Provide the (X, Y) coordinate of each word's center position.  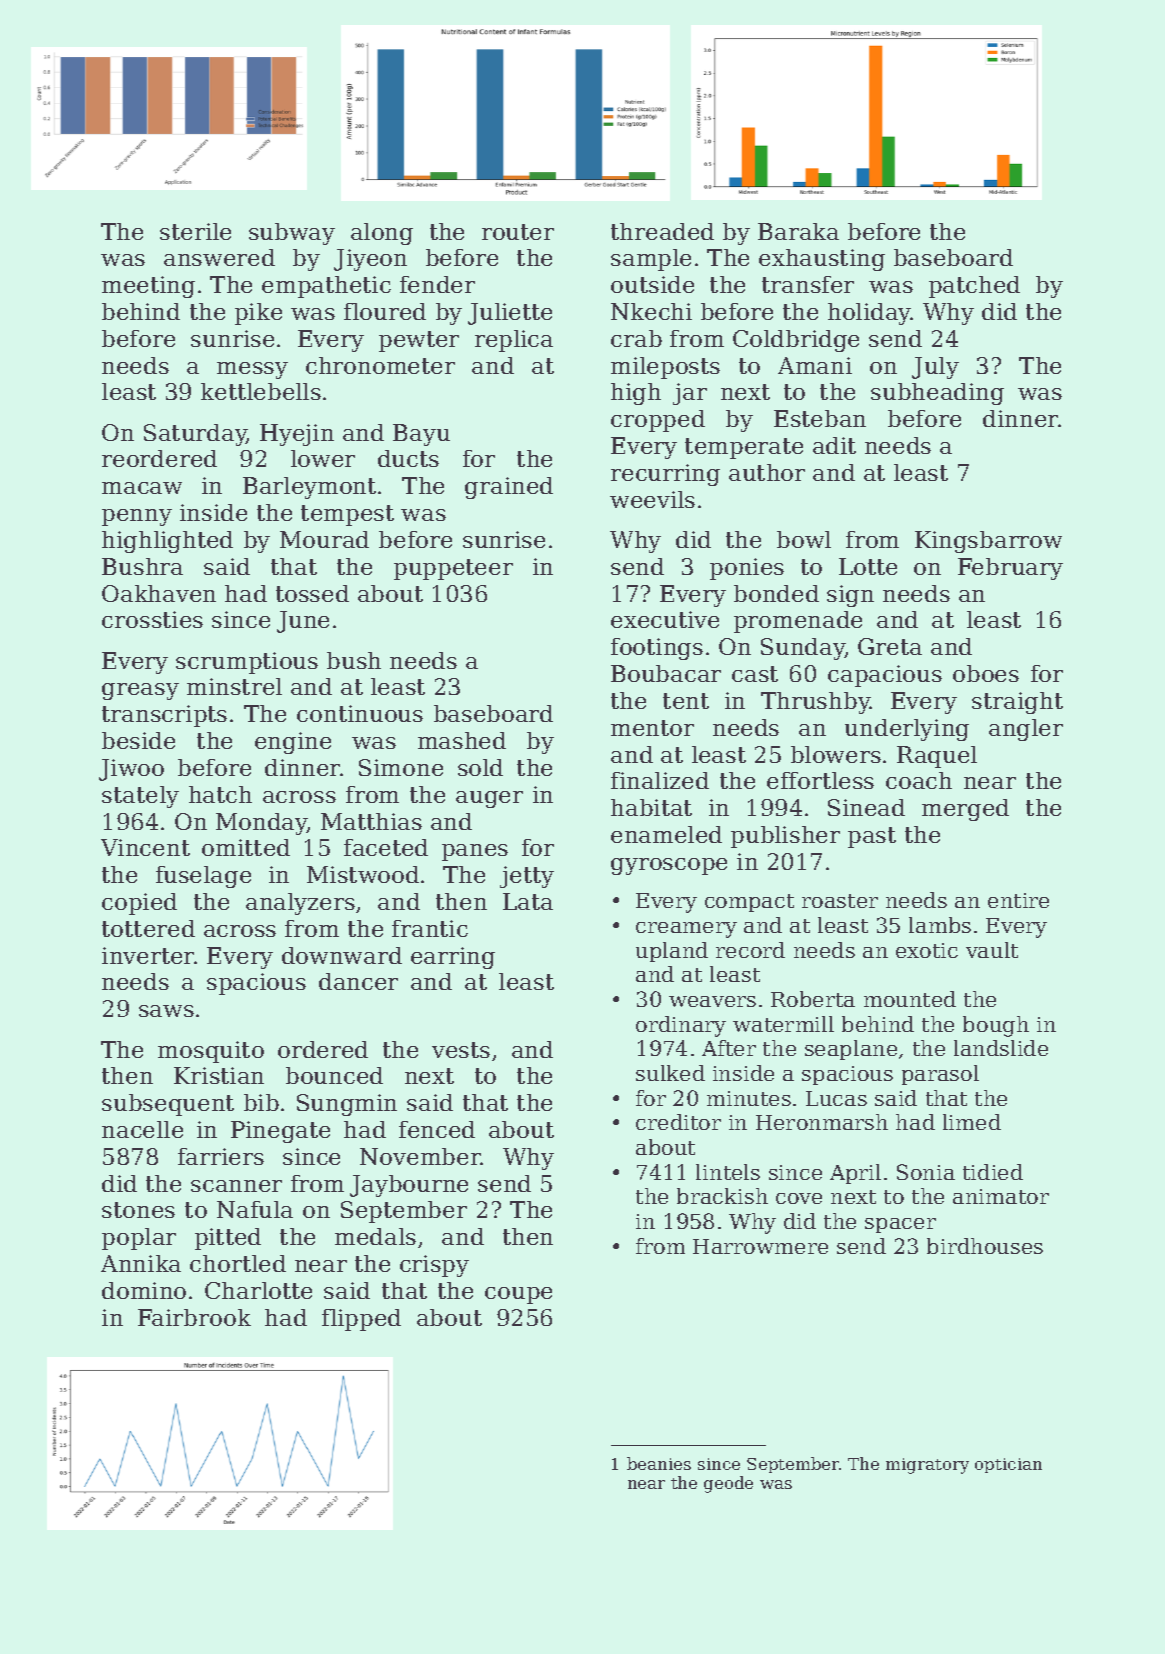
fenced (437, 1129)
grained (509, 488)
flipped (361, 1320)
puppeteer (453, 569)
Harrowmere (760, 1246)
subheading (937, 394)
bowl (804, 539)
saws (166, 1011)
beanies (659, 1463)
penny (137, 517)
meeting (148, 287)
